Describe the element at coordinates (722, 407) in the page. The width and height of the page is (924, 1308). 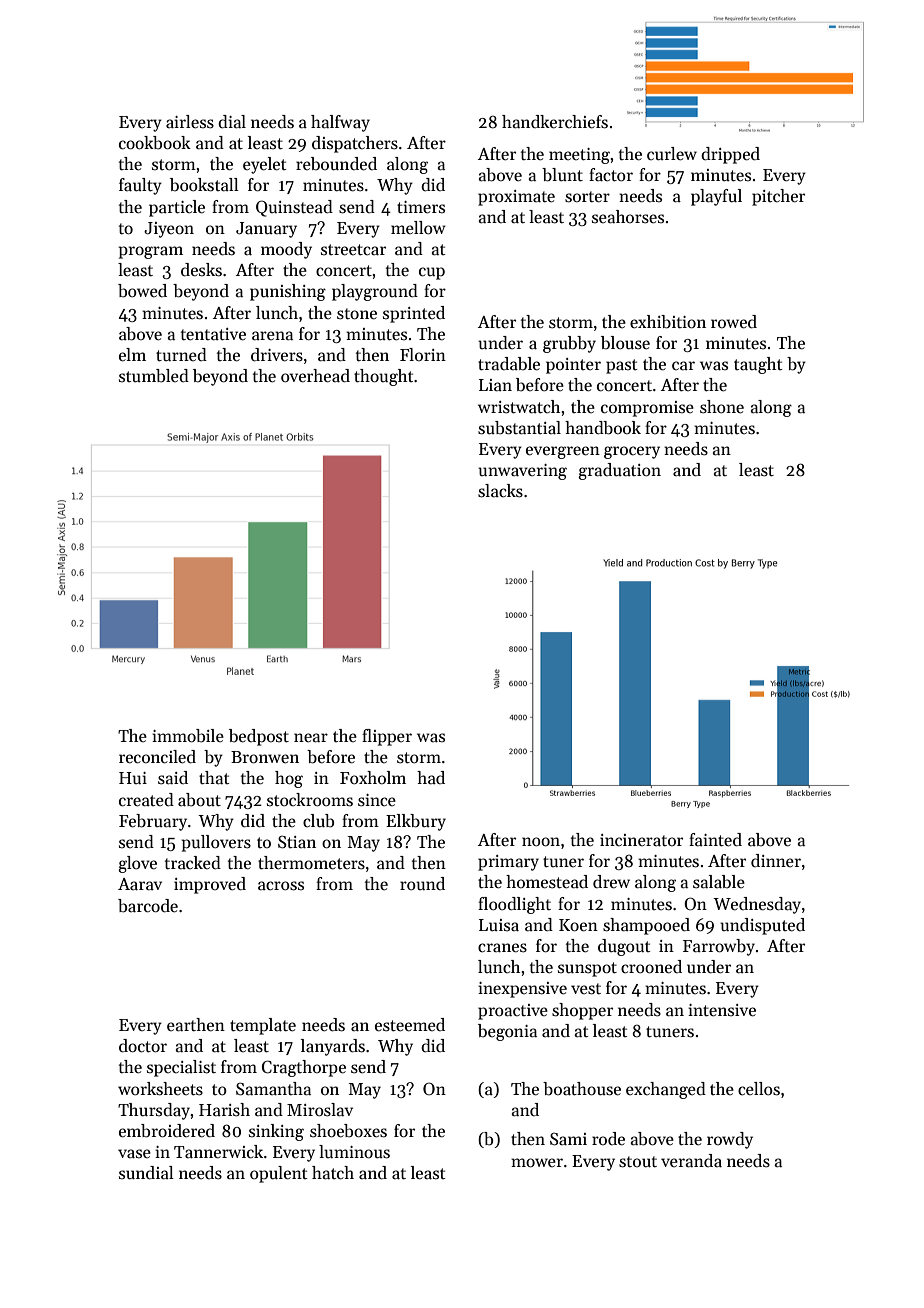
I see `shone` at that location.
